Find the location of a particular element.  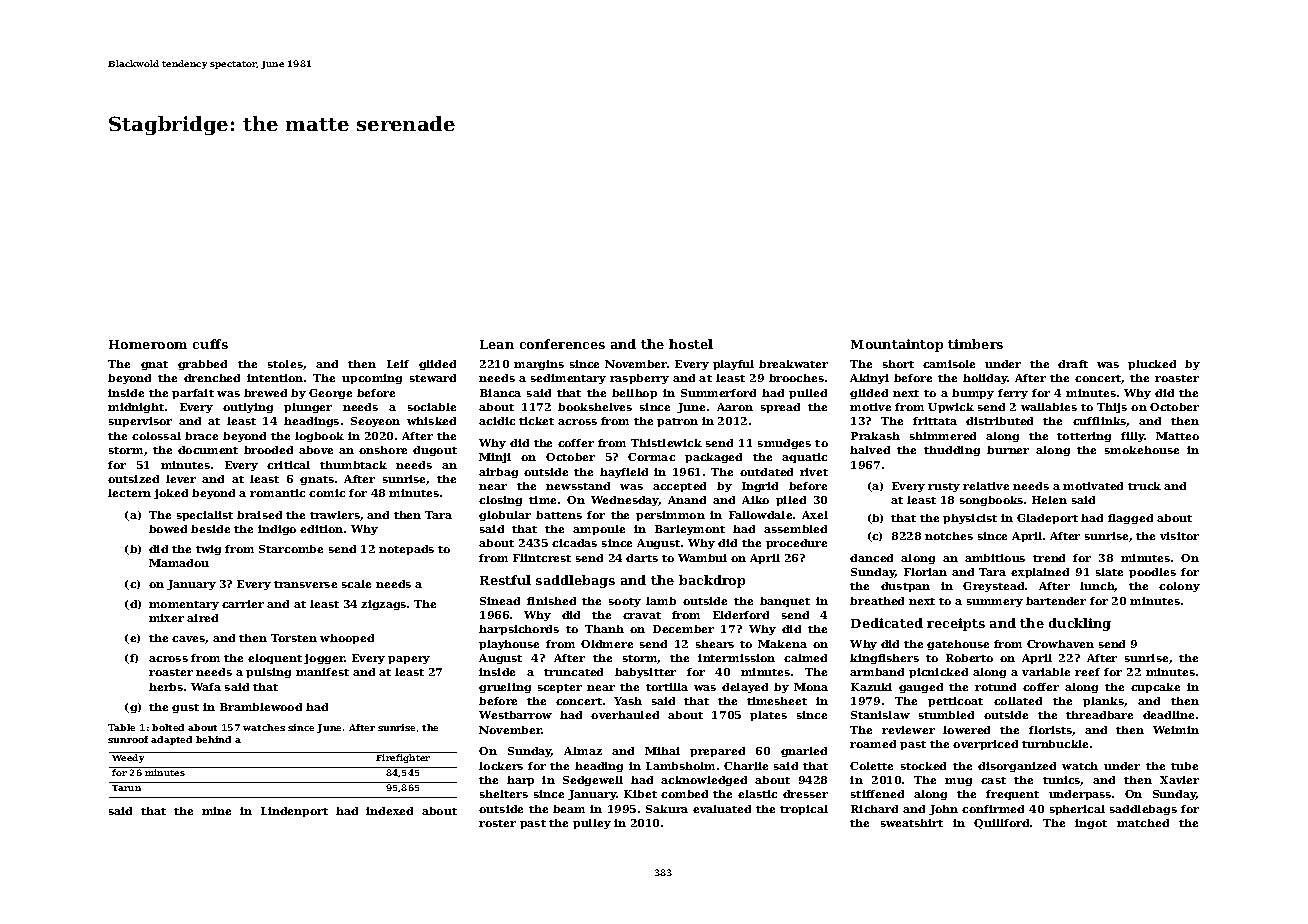

Bianca is located at coordinates (500, 393).
